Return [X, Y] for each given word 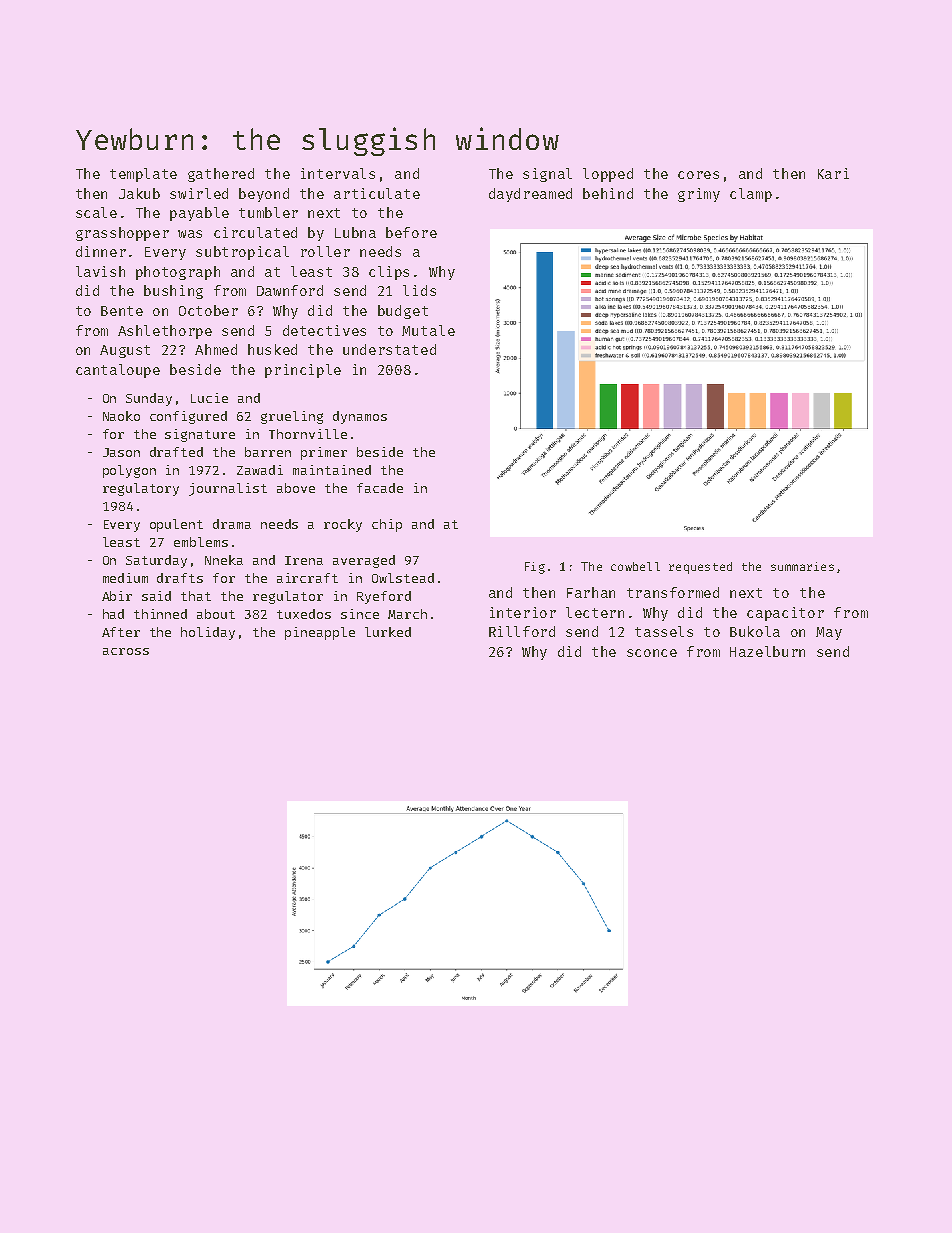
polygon [129, 471]
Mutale [428, 330]
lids [419, 290]
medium [125, 578]
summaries [802, 566]
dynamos [360, 417]
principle [303, 371]
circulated [255, 232]
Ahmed [216, 349]
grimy [699, 195]
